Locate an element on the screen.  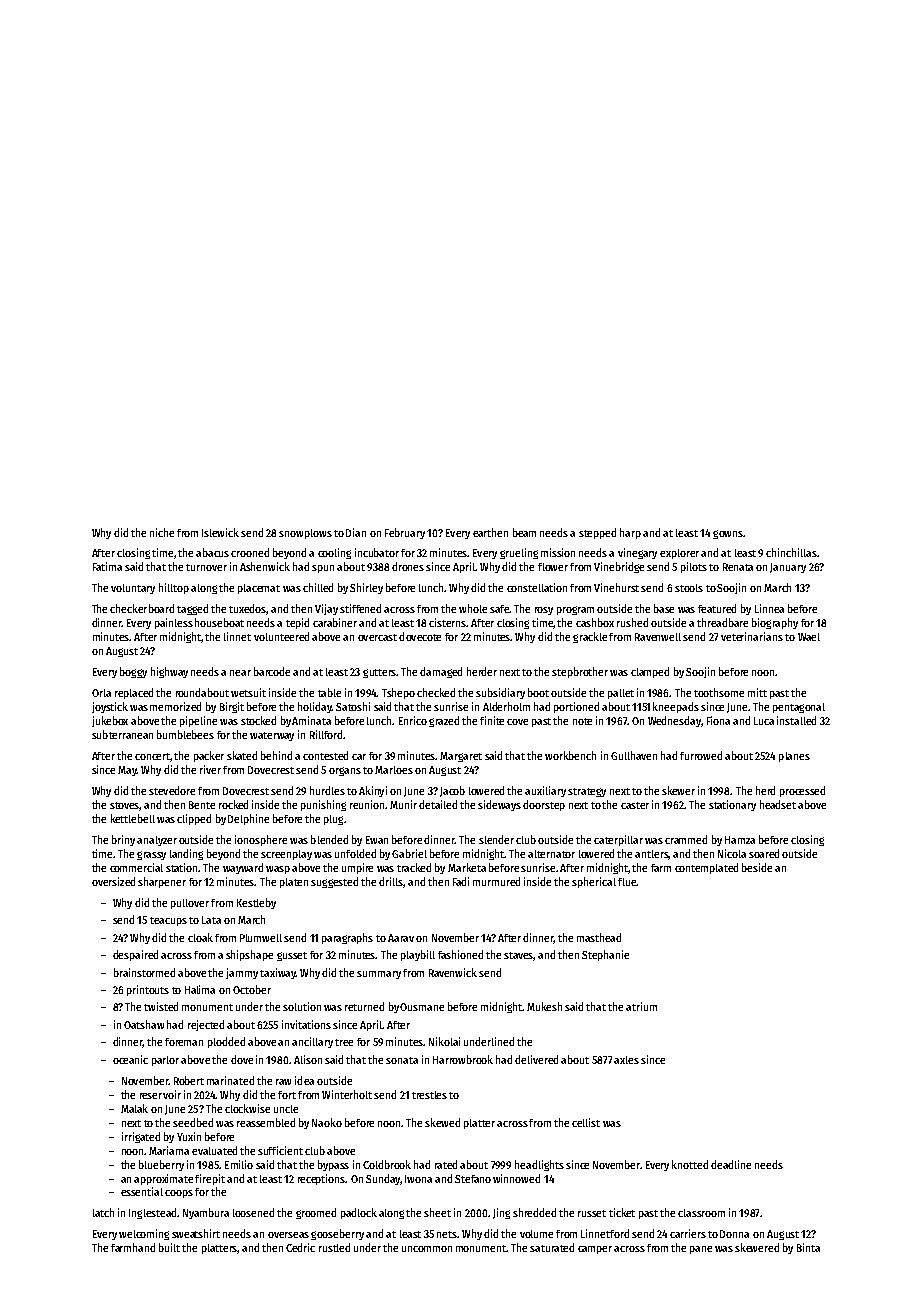
drills is located at coordinates (391, 881).
